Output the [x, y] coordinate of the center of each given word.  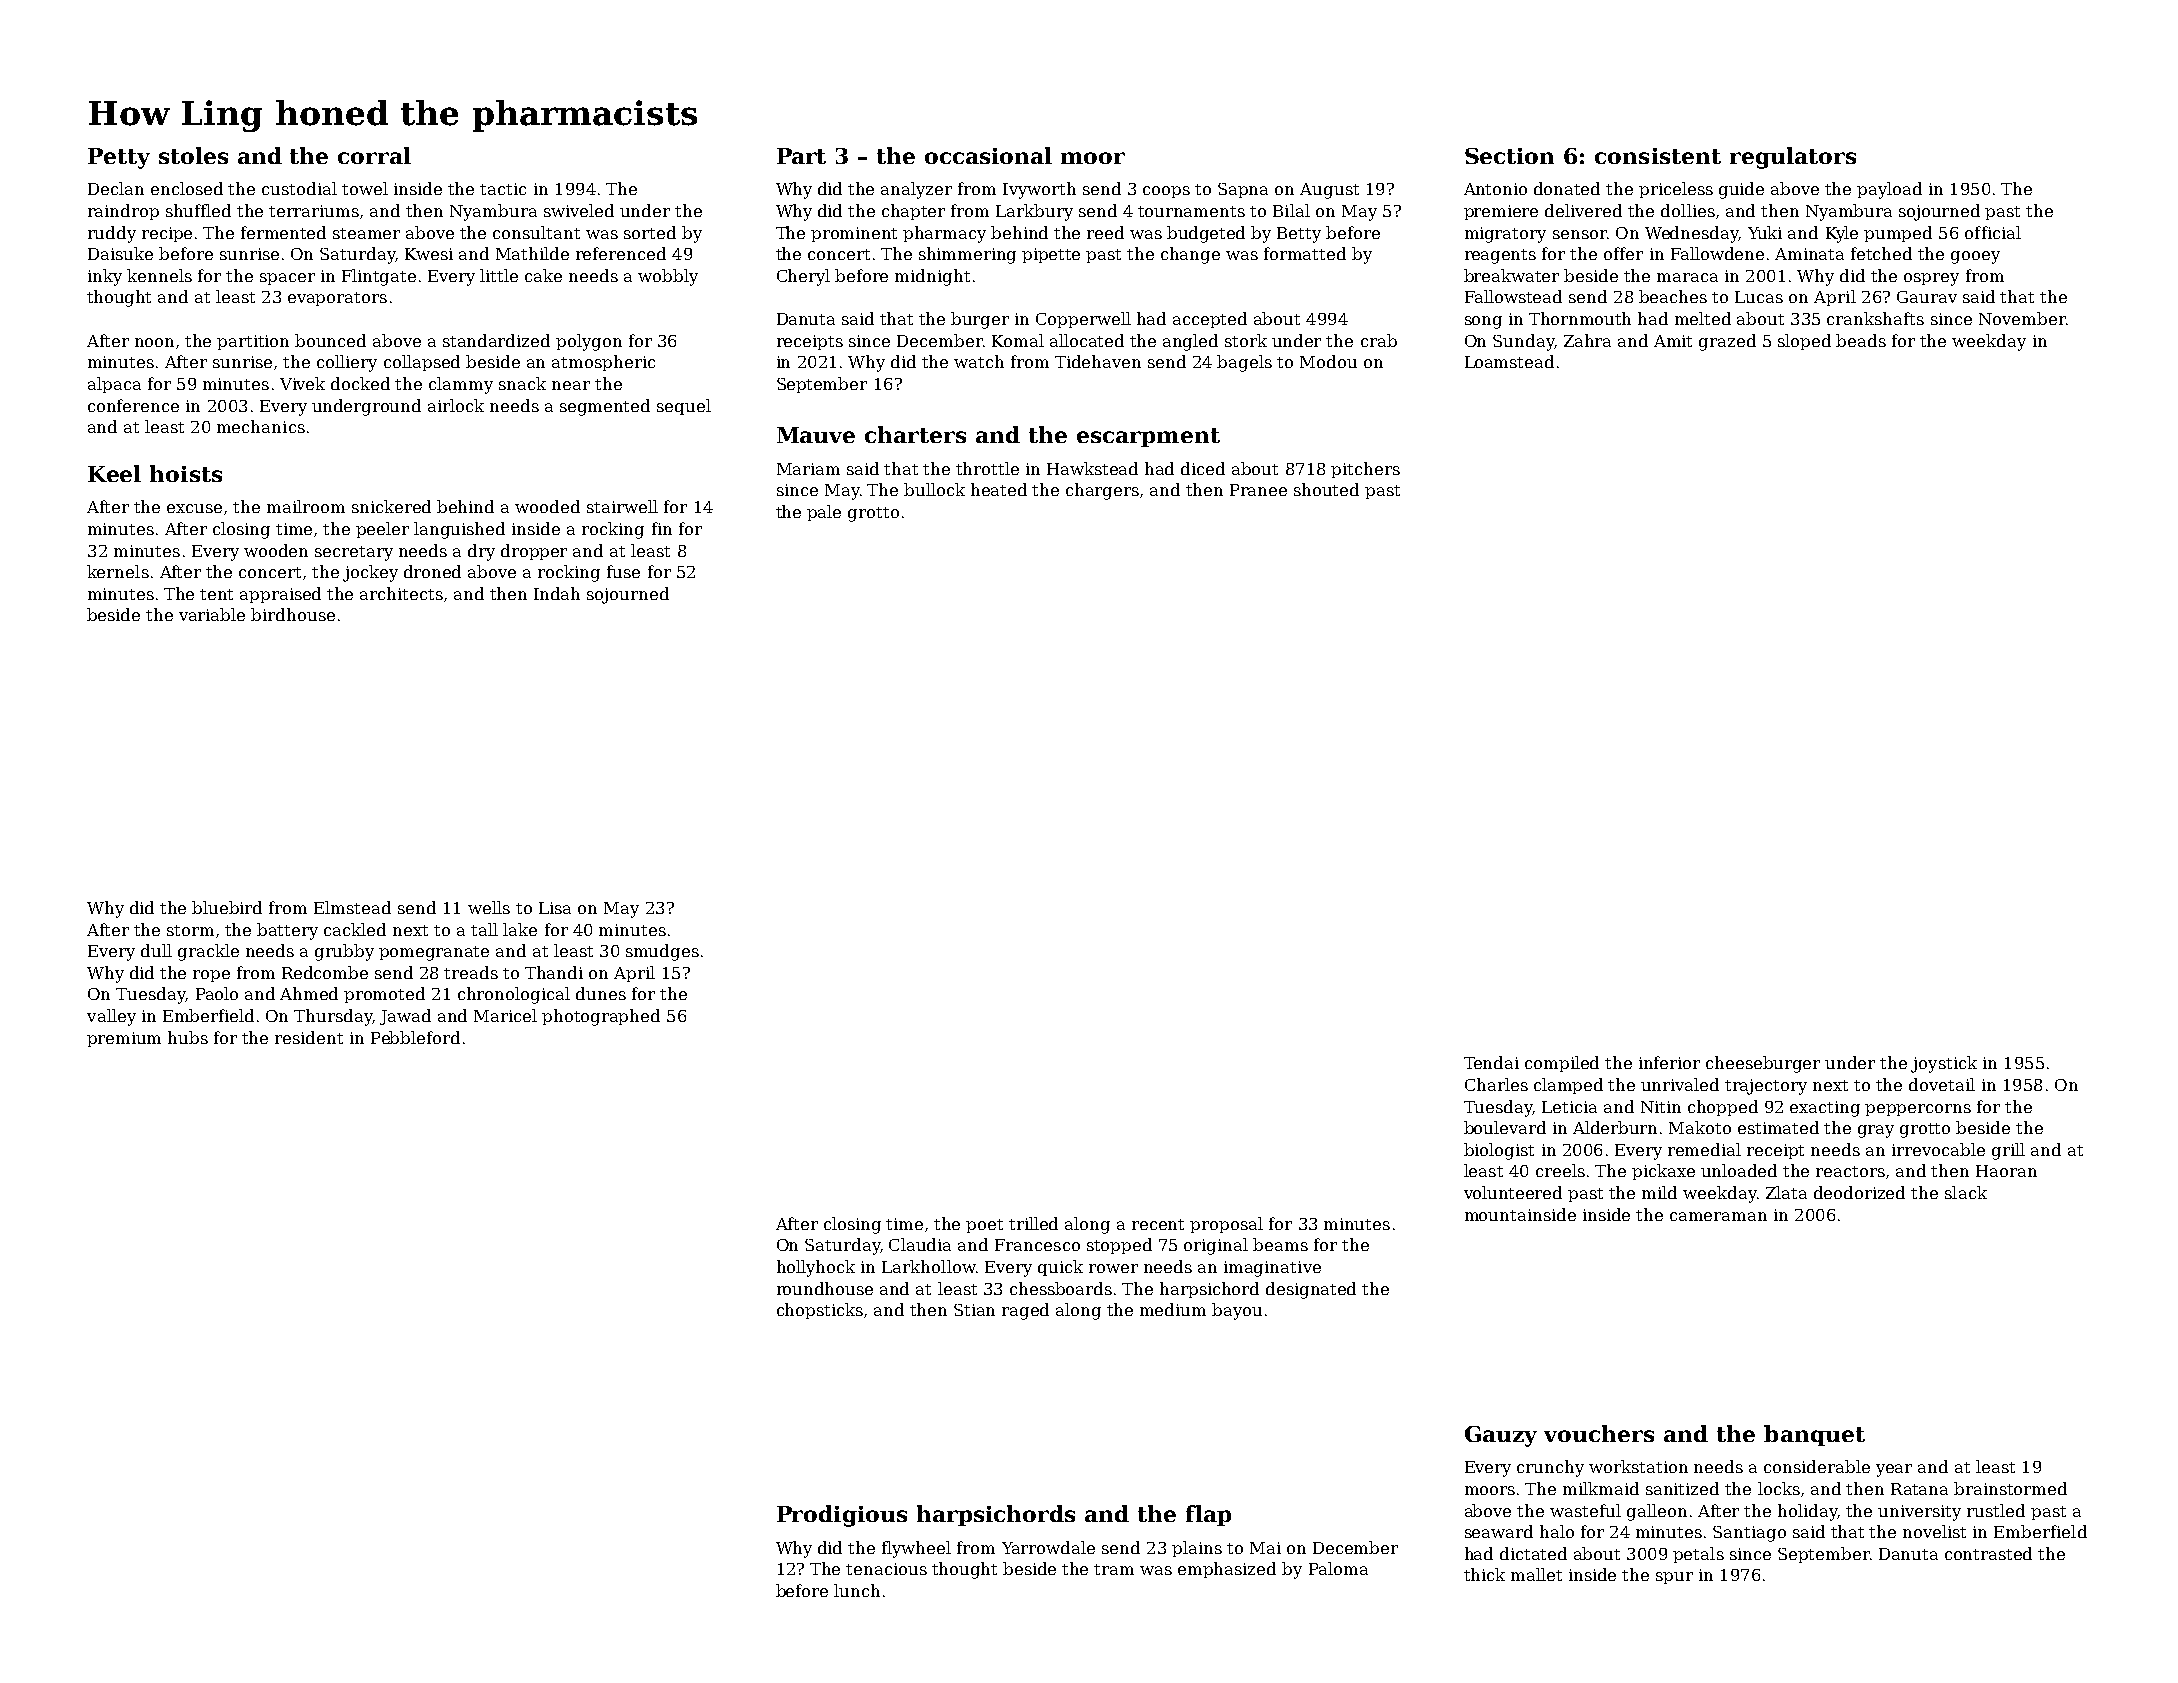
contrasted [1988, 1553]
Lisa [555, 908]
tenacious [886, 1569]
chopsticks [820, 1311]
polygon [589, 342]
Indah [557, 593]
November [2022, 318]
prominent [854, 234]
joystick [1944, 1064]
